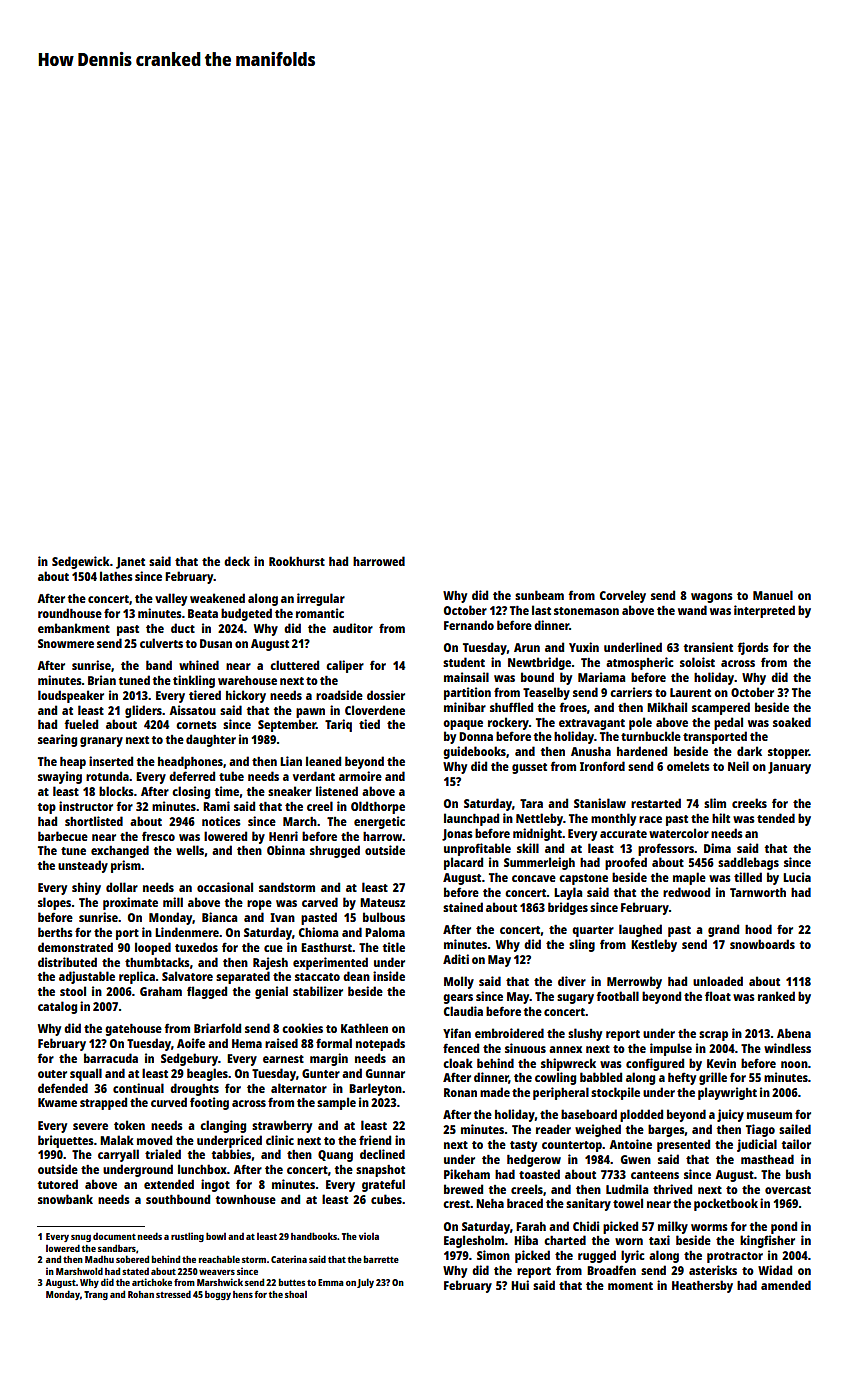 The image size is (849, 1400). What do you see at coordinates (527, 647) in the screenshot?
I see `Arun` at bounding box center [527, 647].
